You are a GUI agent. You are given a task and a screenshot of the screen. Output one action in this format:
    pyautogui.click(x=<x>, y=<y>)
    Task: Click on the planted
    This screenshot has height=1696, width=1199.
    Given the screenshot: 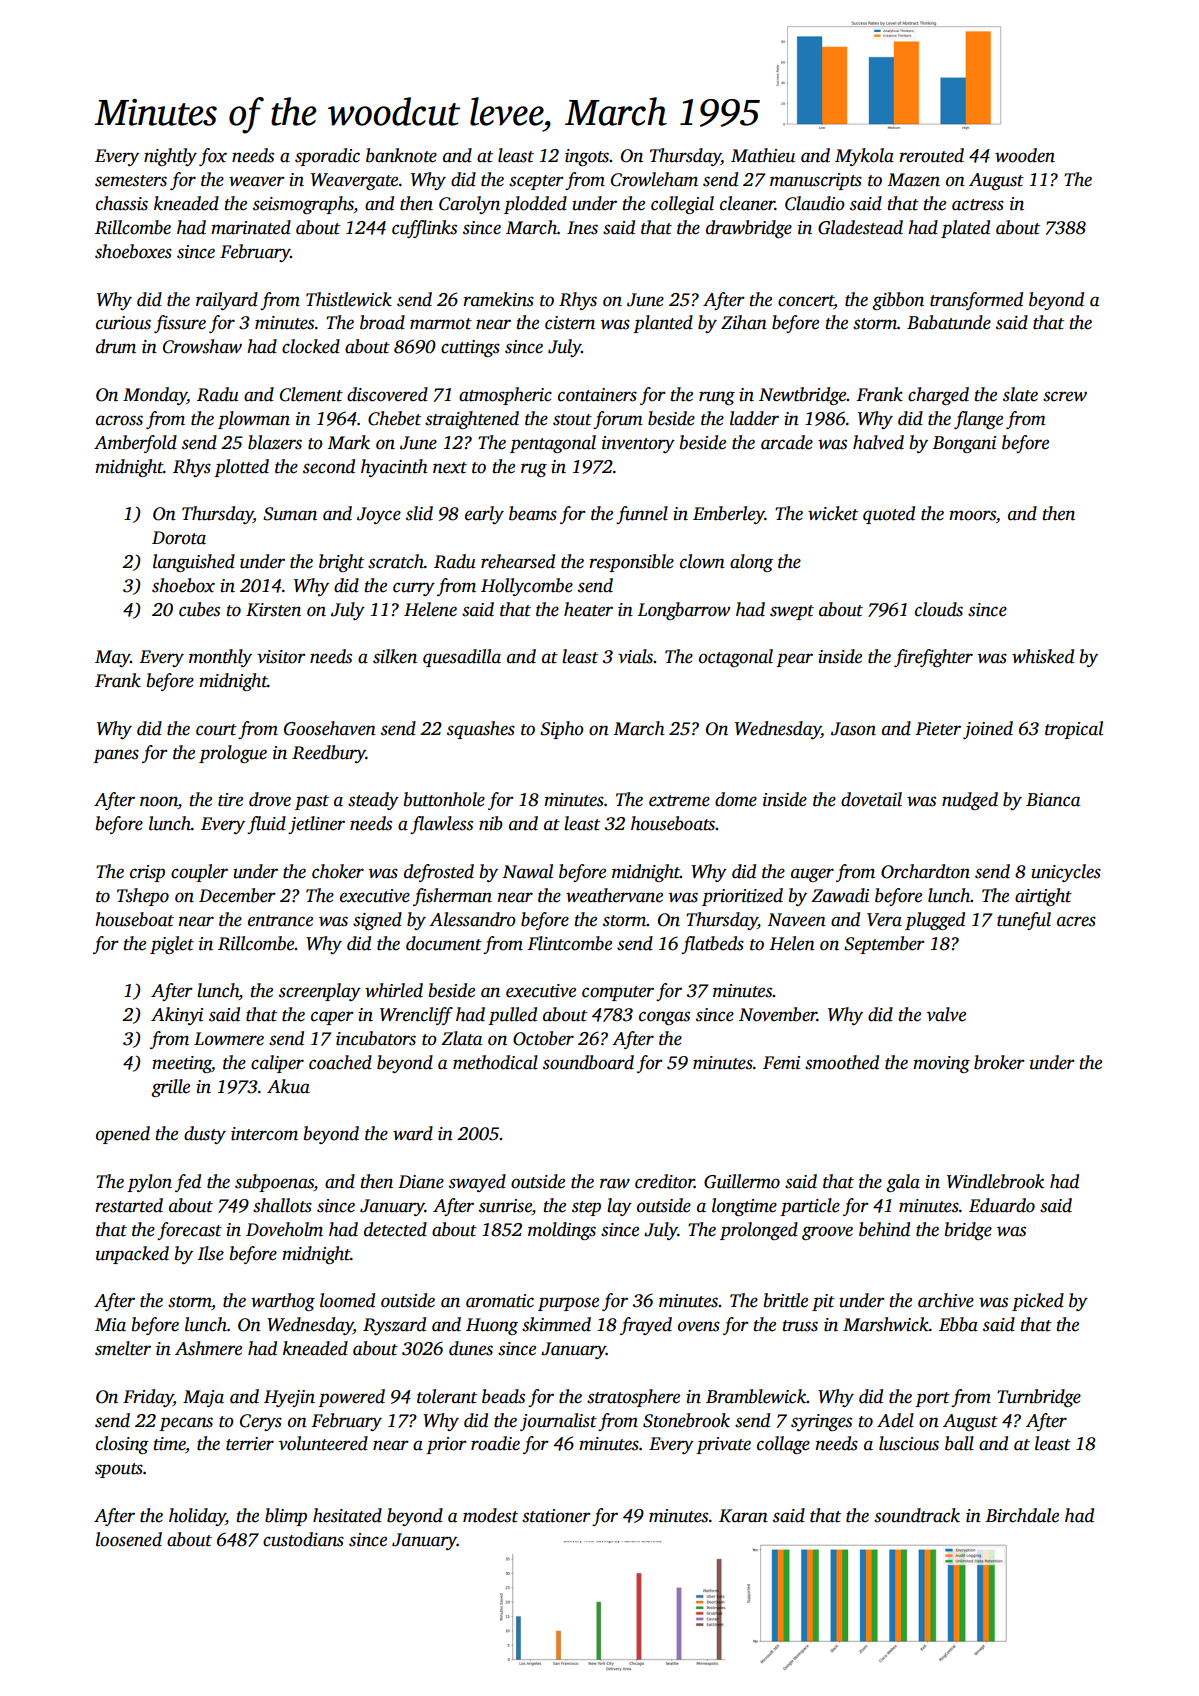 What is the action you would take?
    pyautogui.click(x=663, y=324)
